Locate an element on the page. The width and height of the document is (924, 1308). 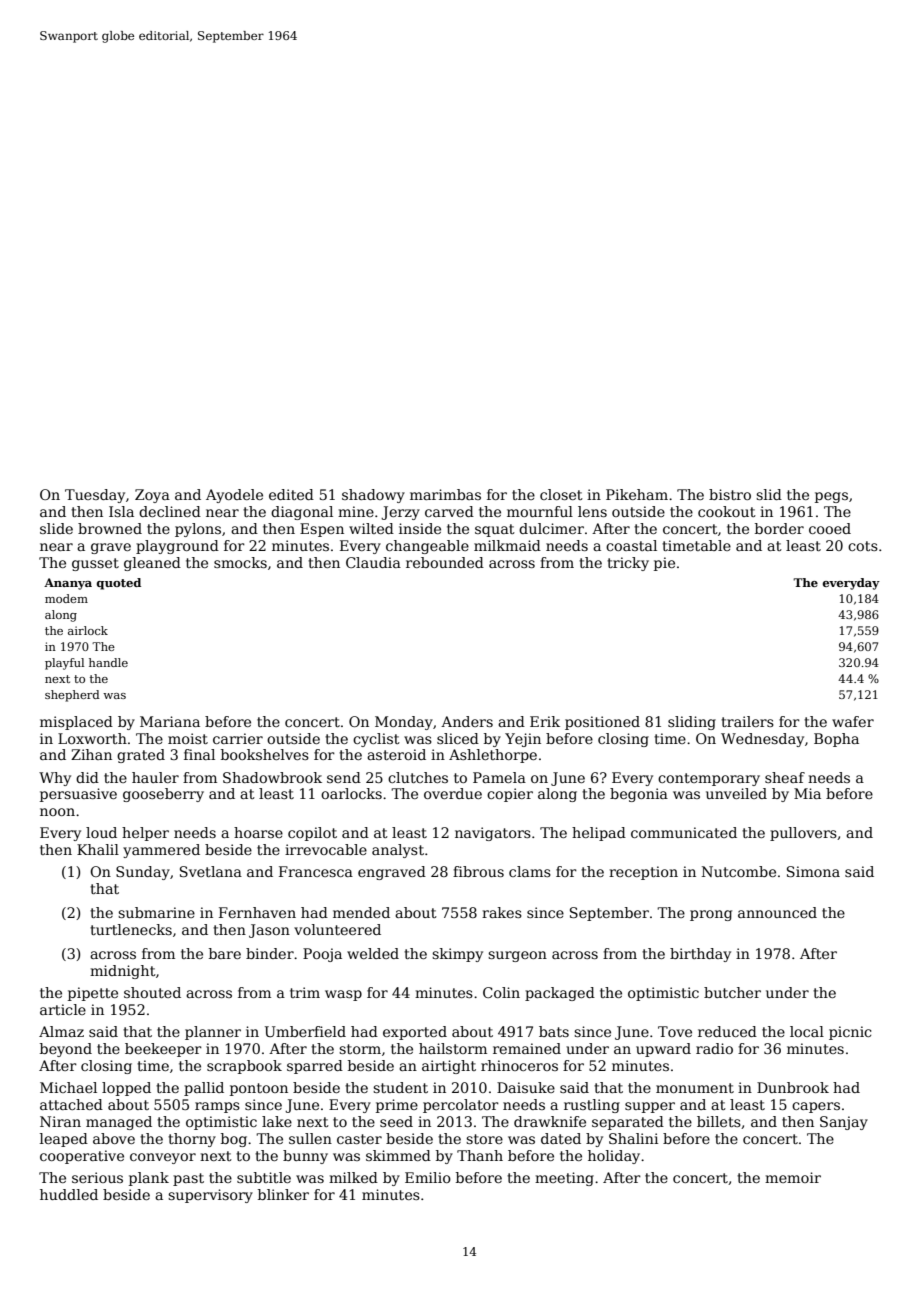
Svetlana is located at coordinates (211, 871).
